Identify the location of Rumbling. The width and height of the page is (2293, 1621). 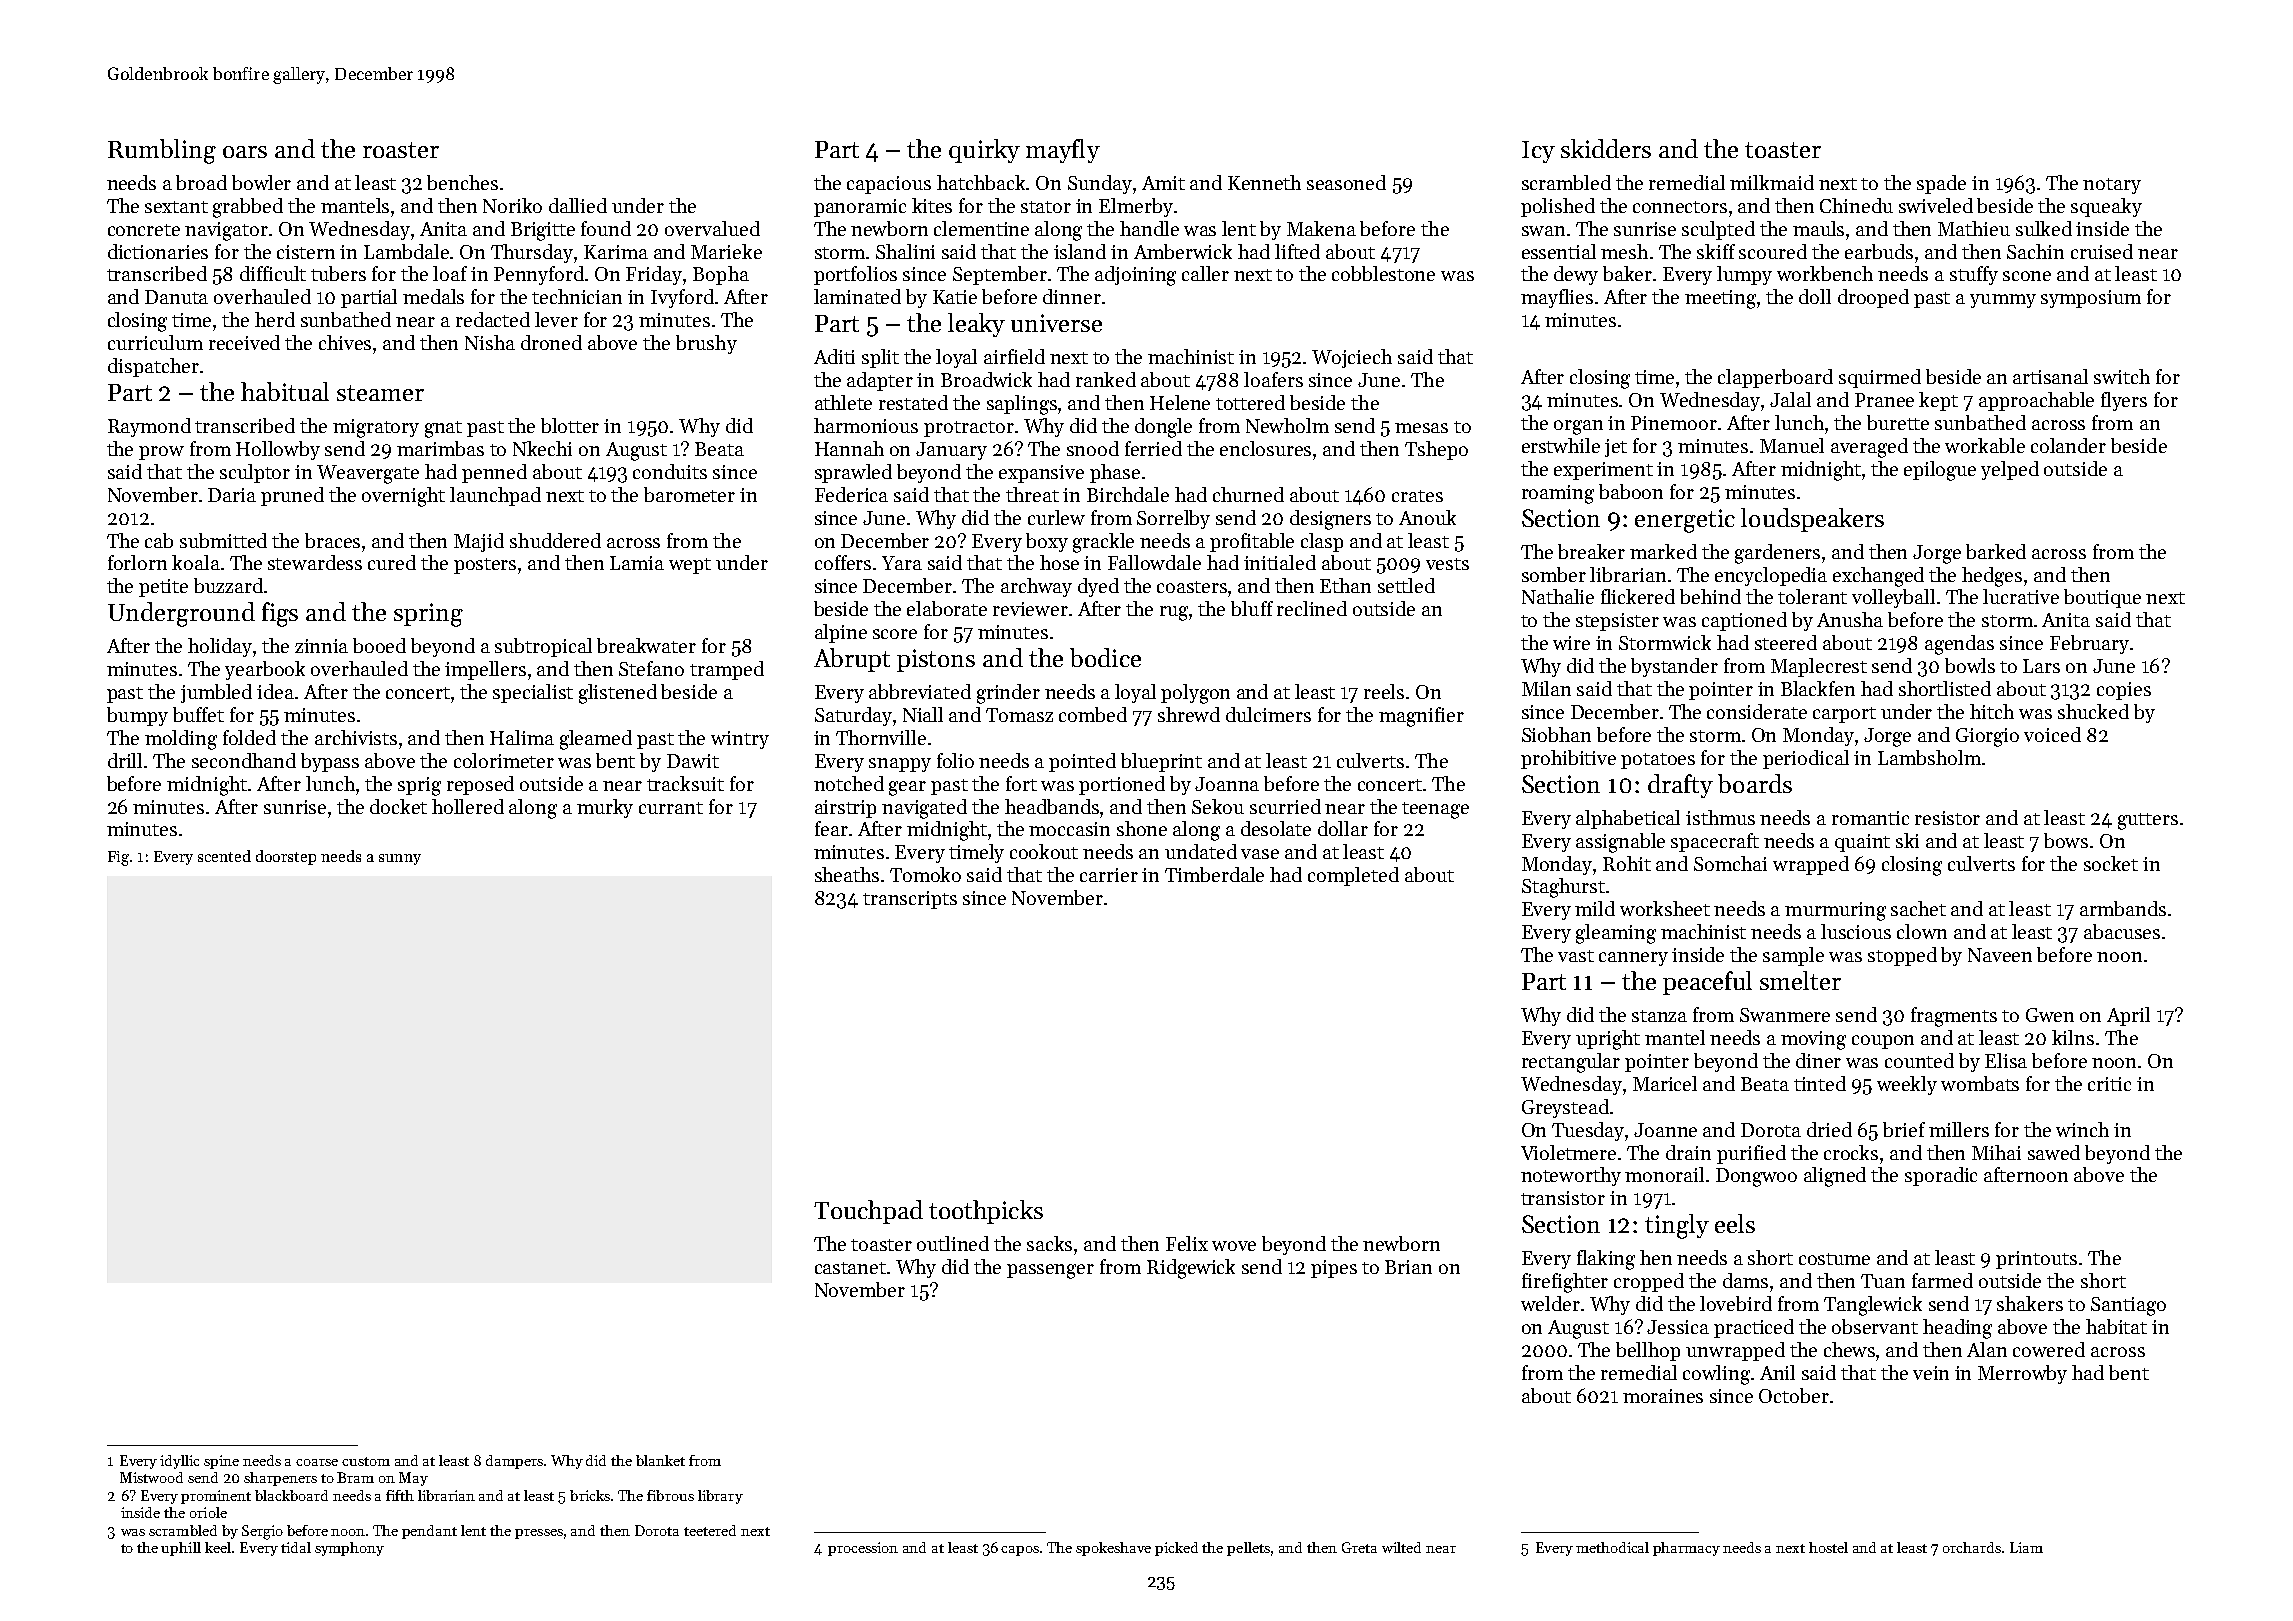
(162, 151).
